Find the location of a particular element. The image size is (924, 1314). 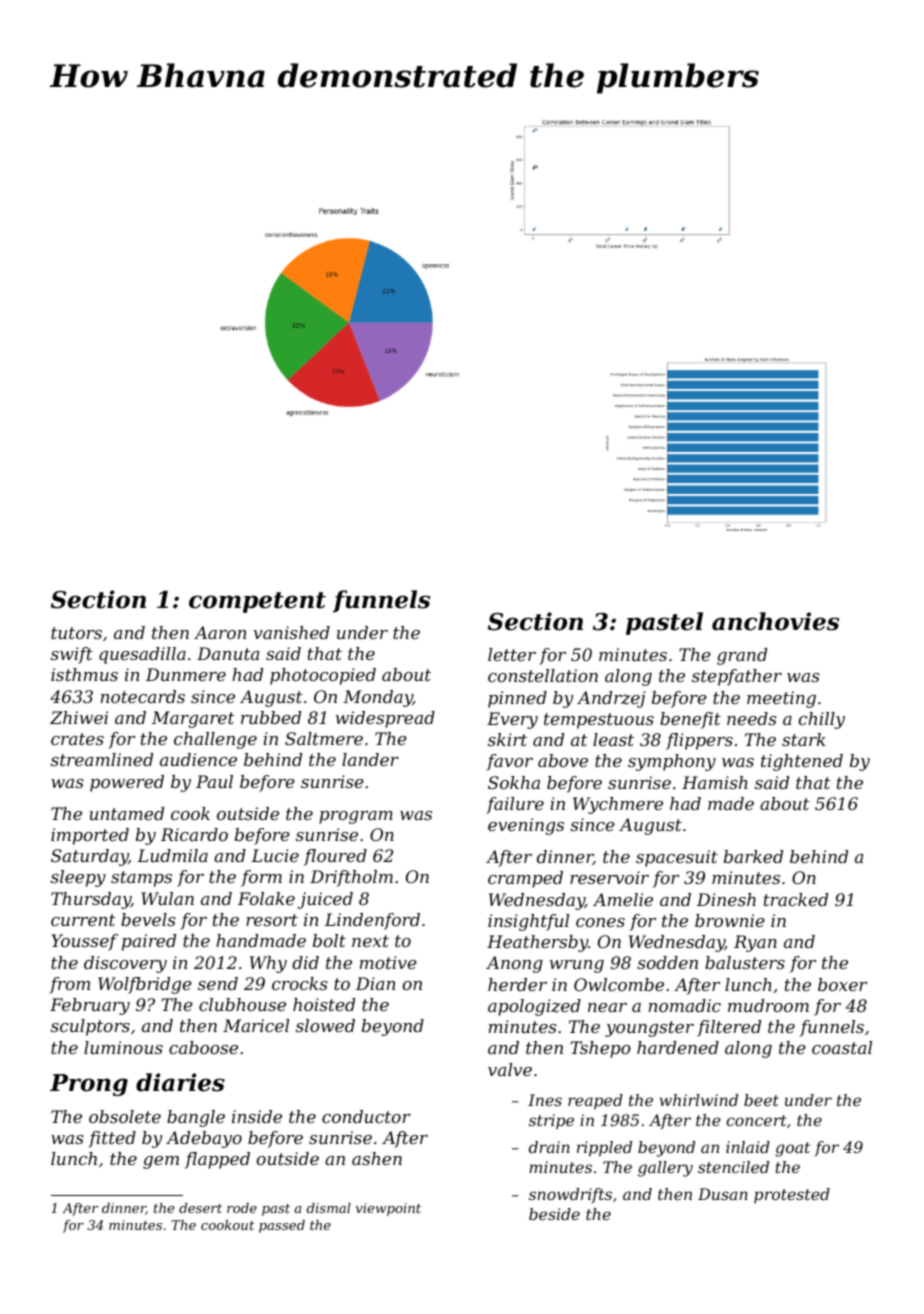

passed is located at coordinates (282, 1226).
